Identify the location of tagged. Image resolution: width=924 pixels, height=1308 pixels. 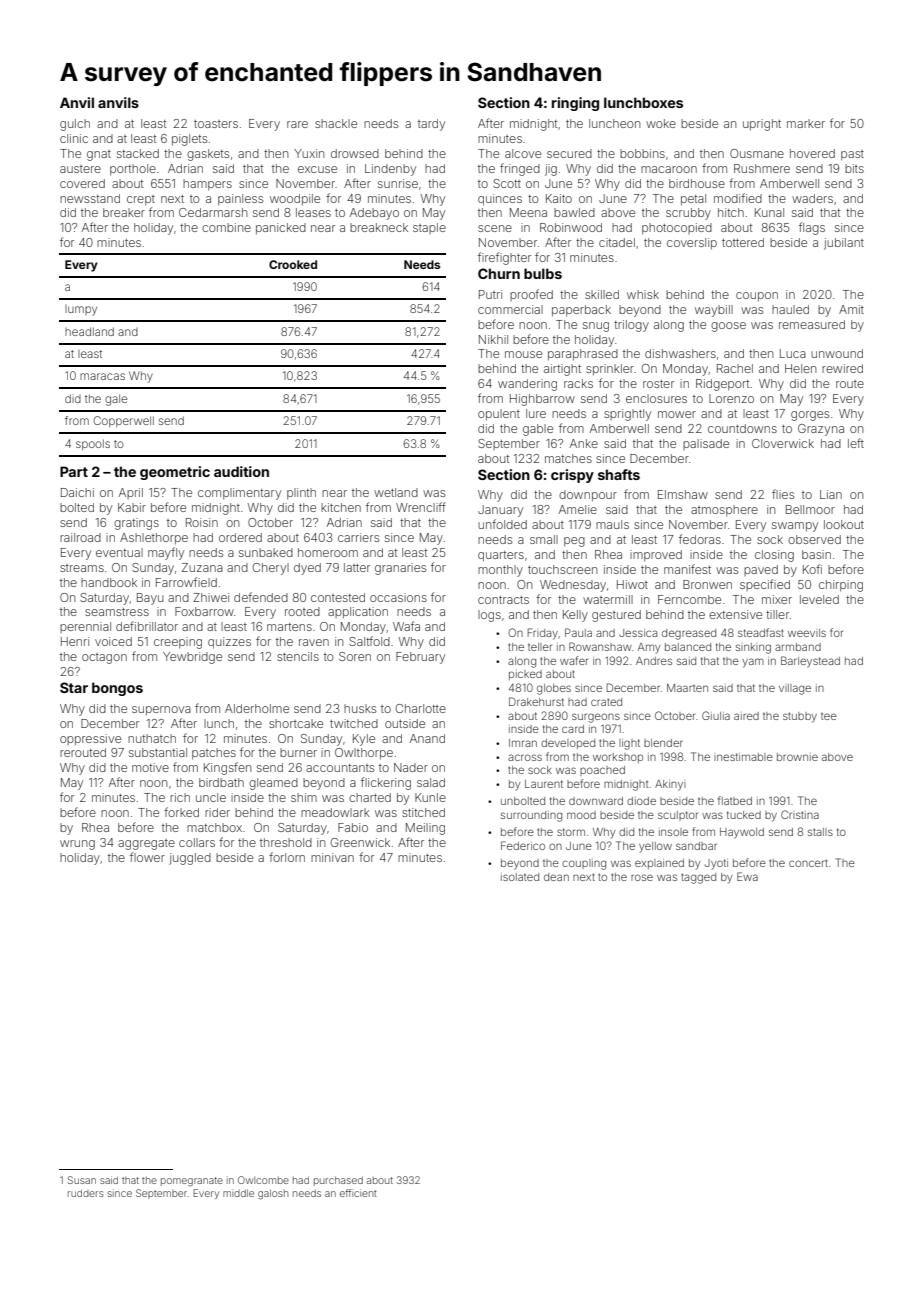
(698, 878).
